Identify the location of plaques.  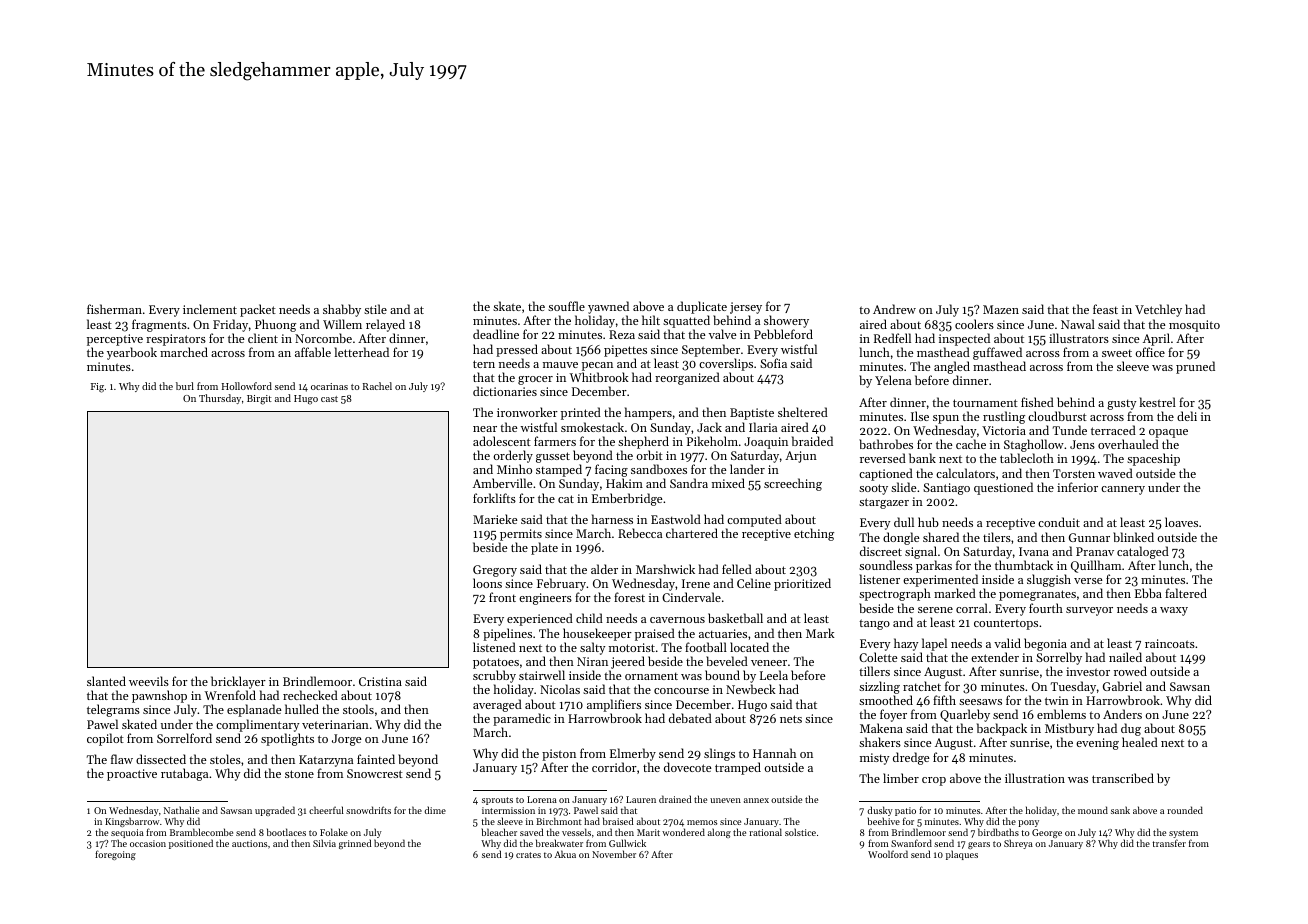
(962, 855).
